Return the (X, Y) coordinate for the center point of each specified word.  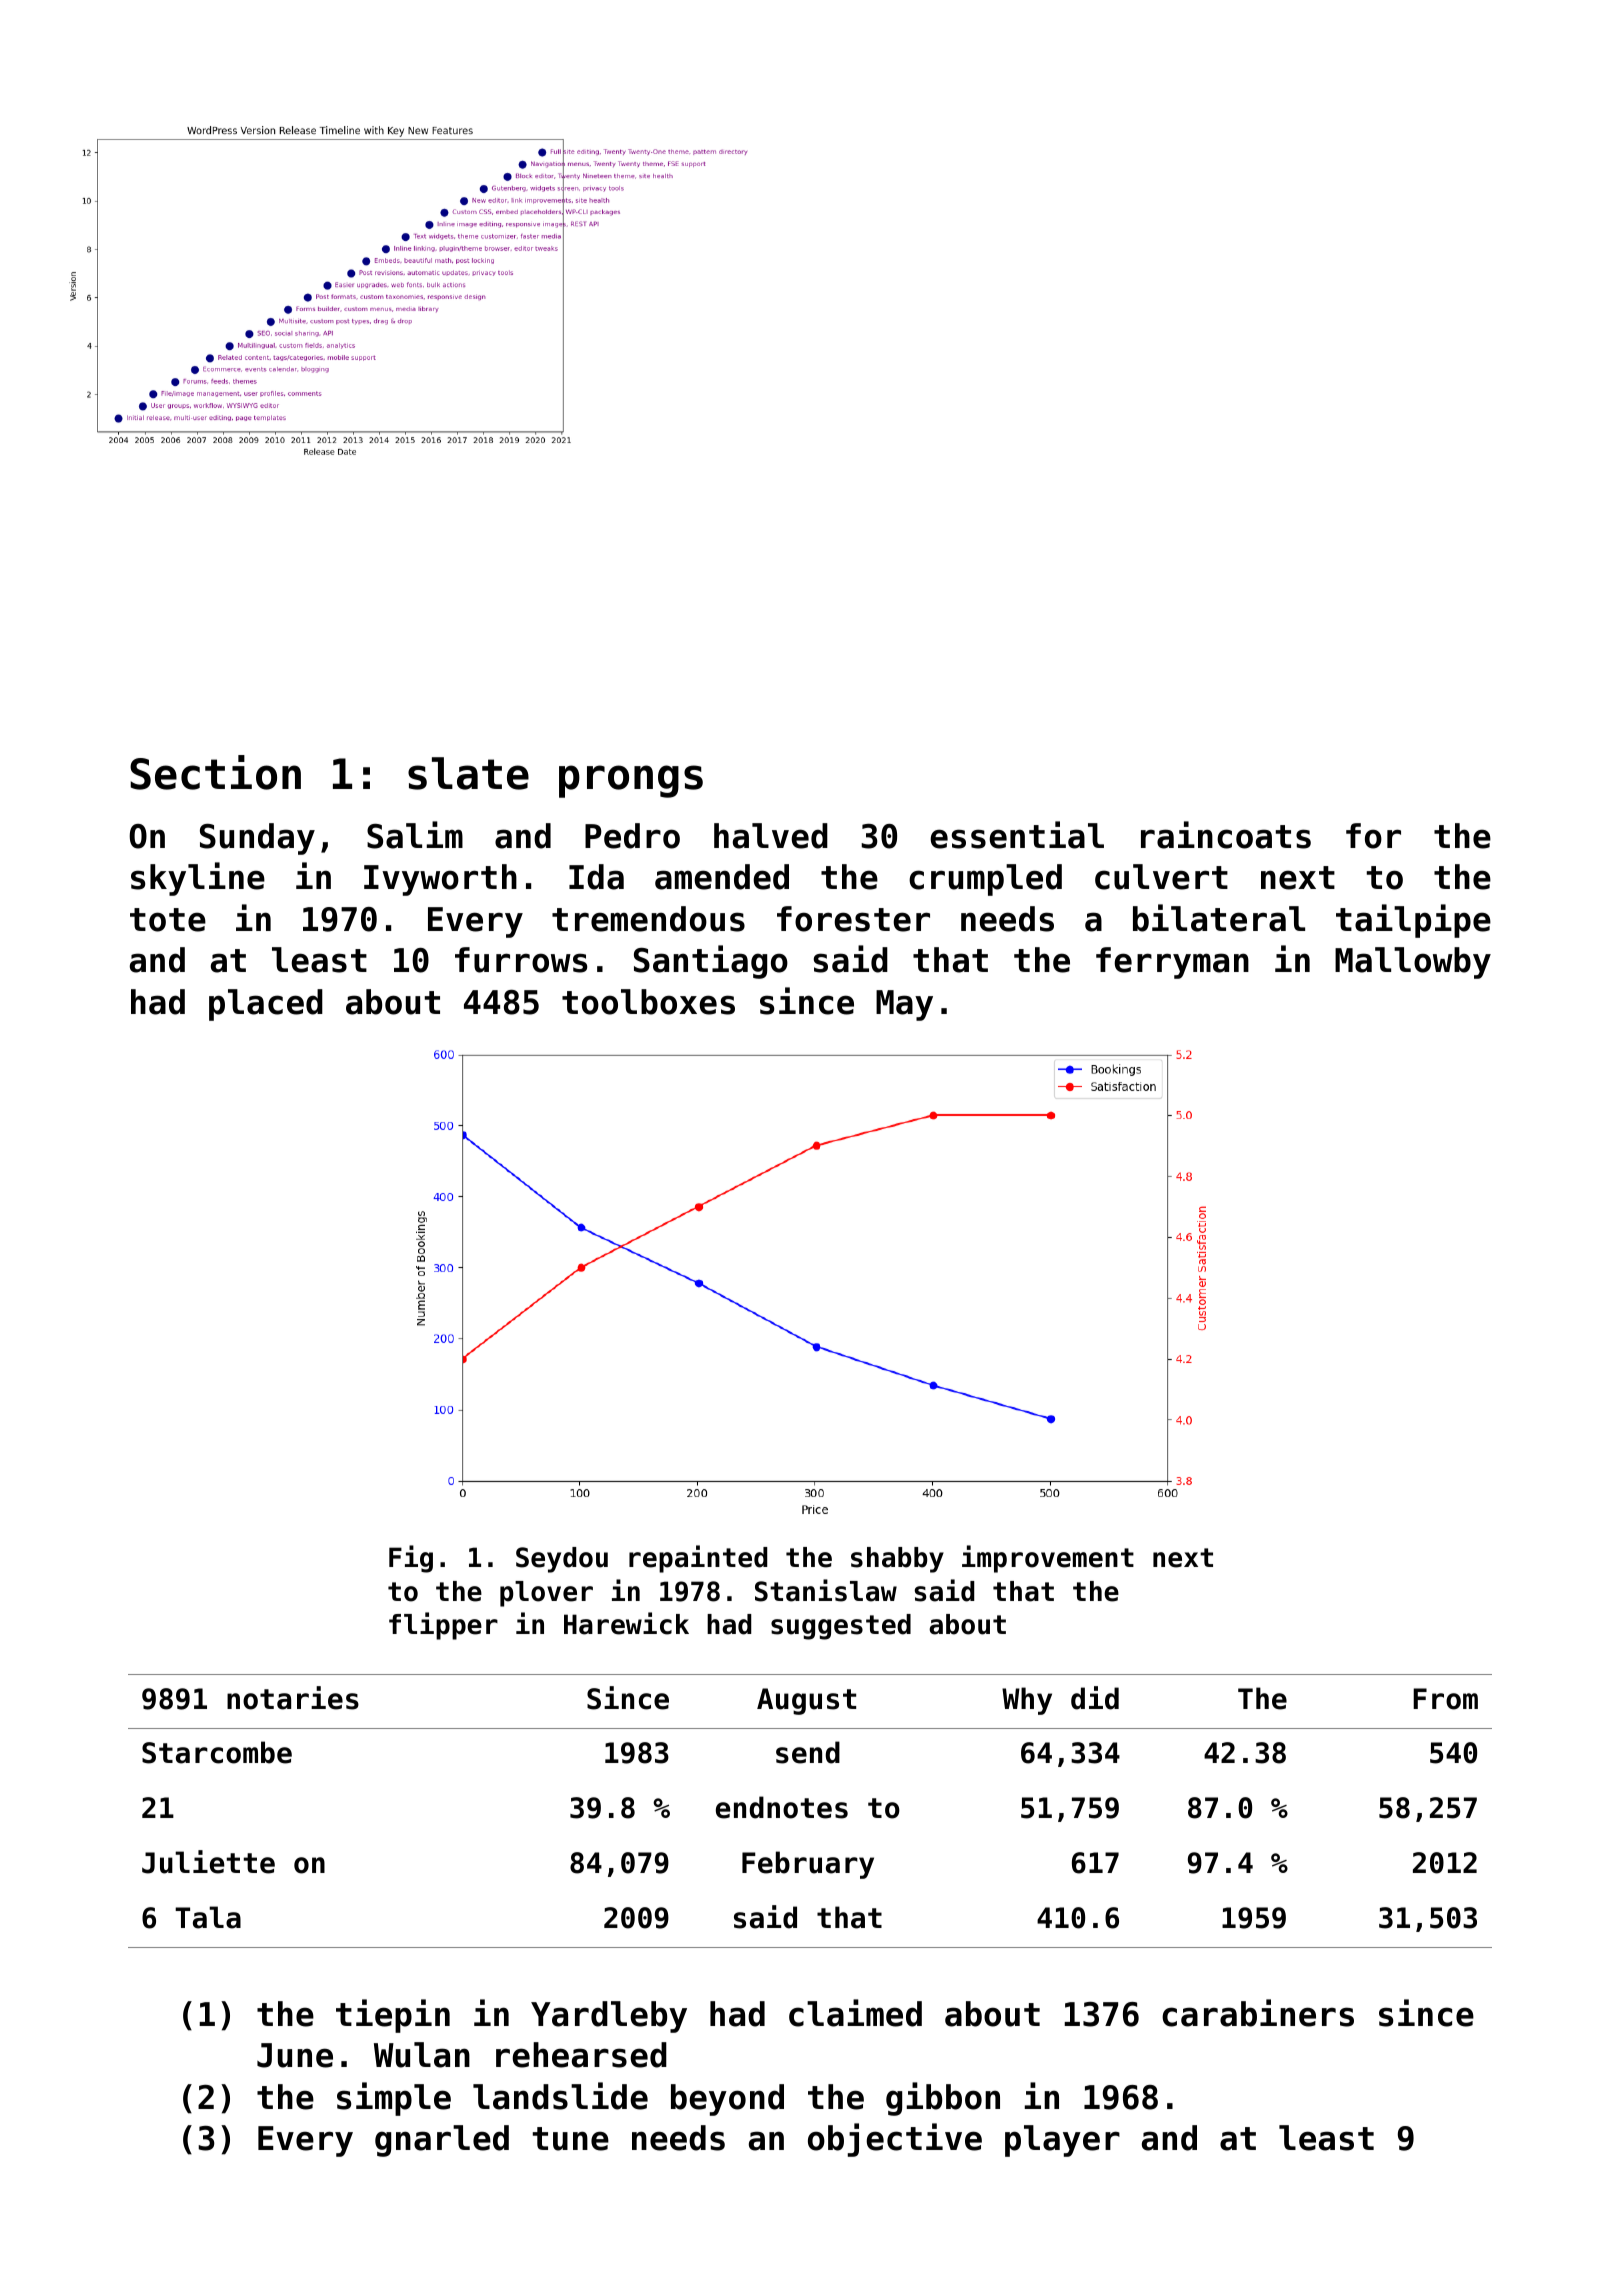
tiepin (393, 2016)
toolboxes (648, 1002)
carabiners (1258, 2013)
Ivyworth (440, 880)
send (808, 1752)
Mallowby (1413, 963)
